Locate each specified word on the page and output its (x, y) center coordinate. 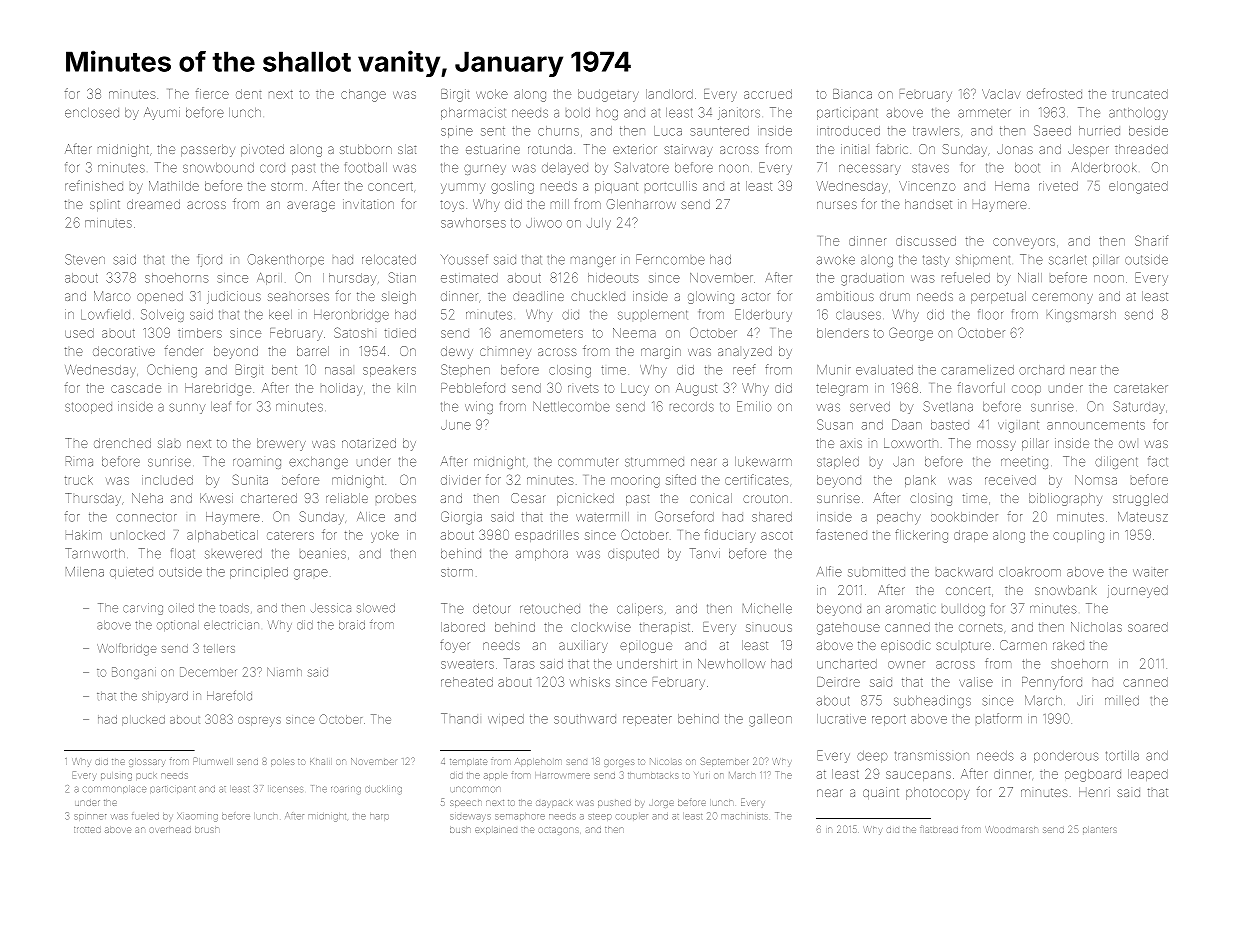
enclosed (92, 113)
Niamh (284, 672)
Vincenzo (927, 186)
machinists (744, 816)
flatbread (939, 830)
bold (578, 113)
